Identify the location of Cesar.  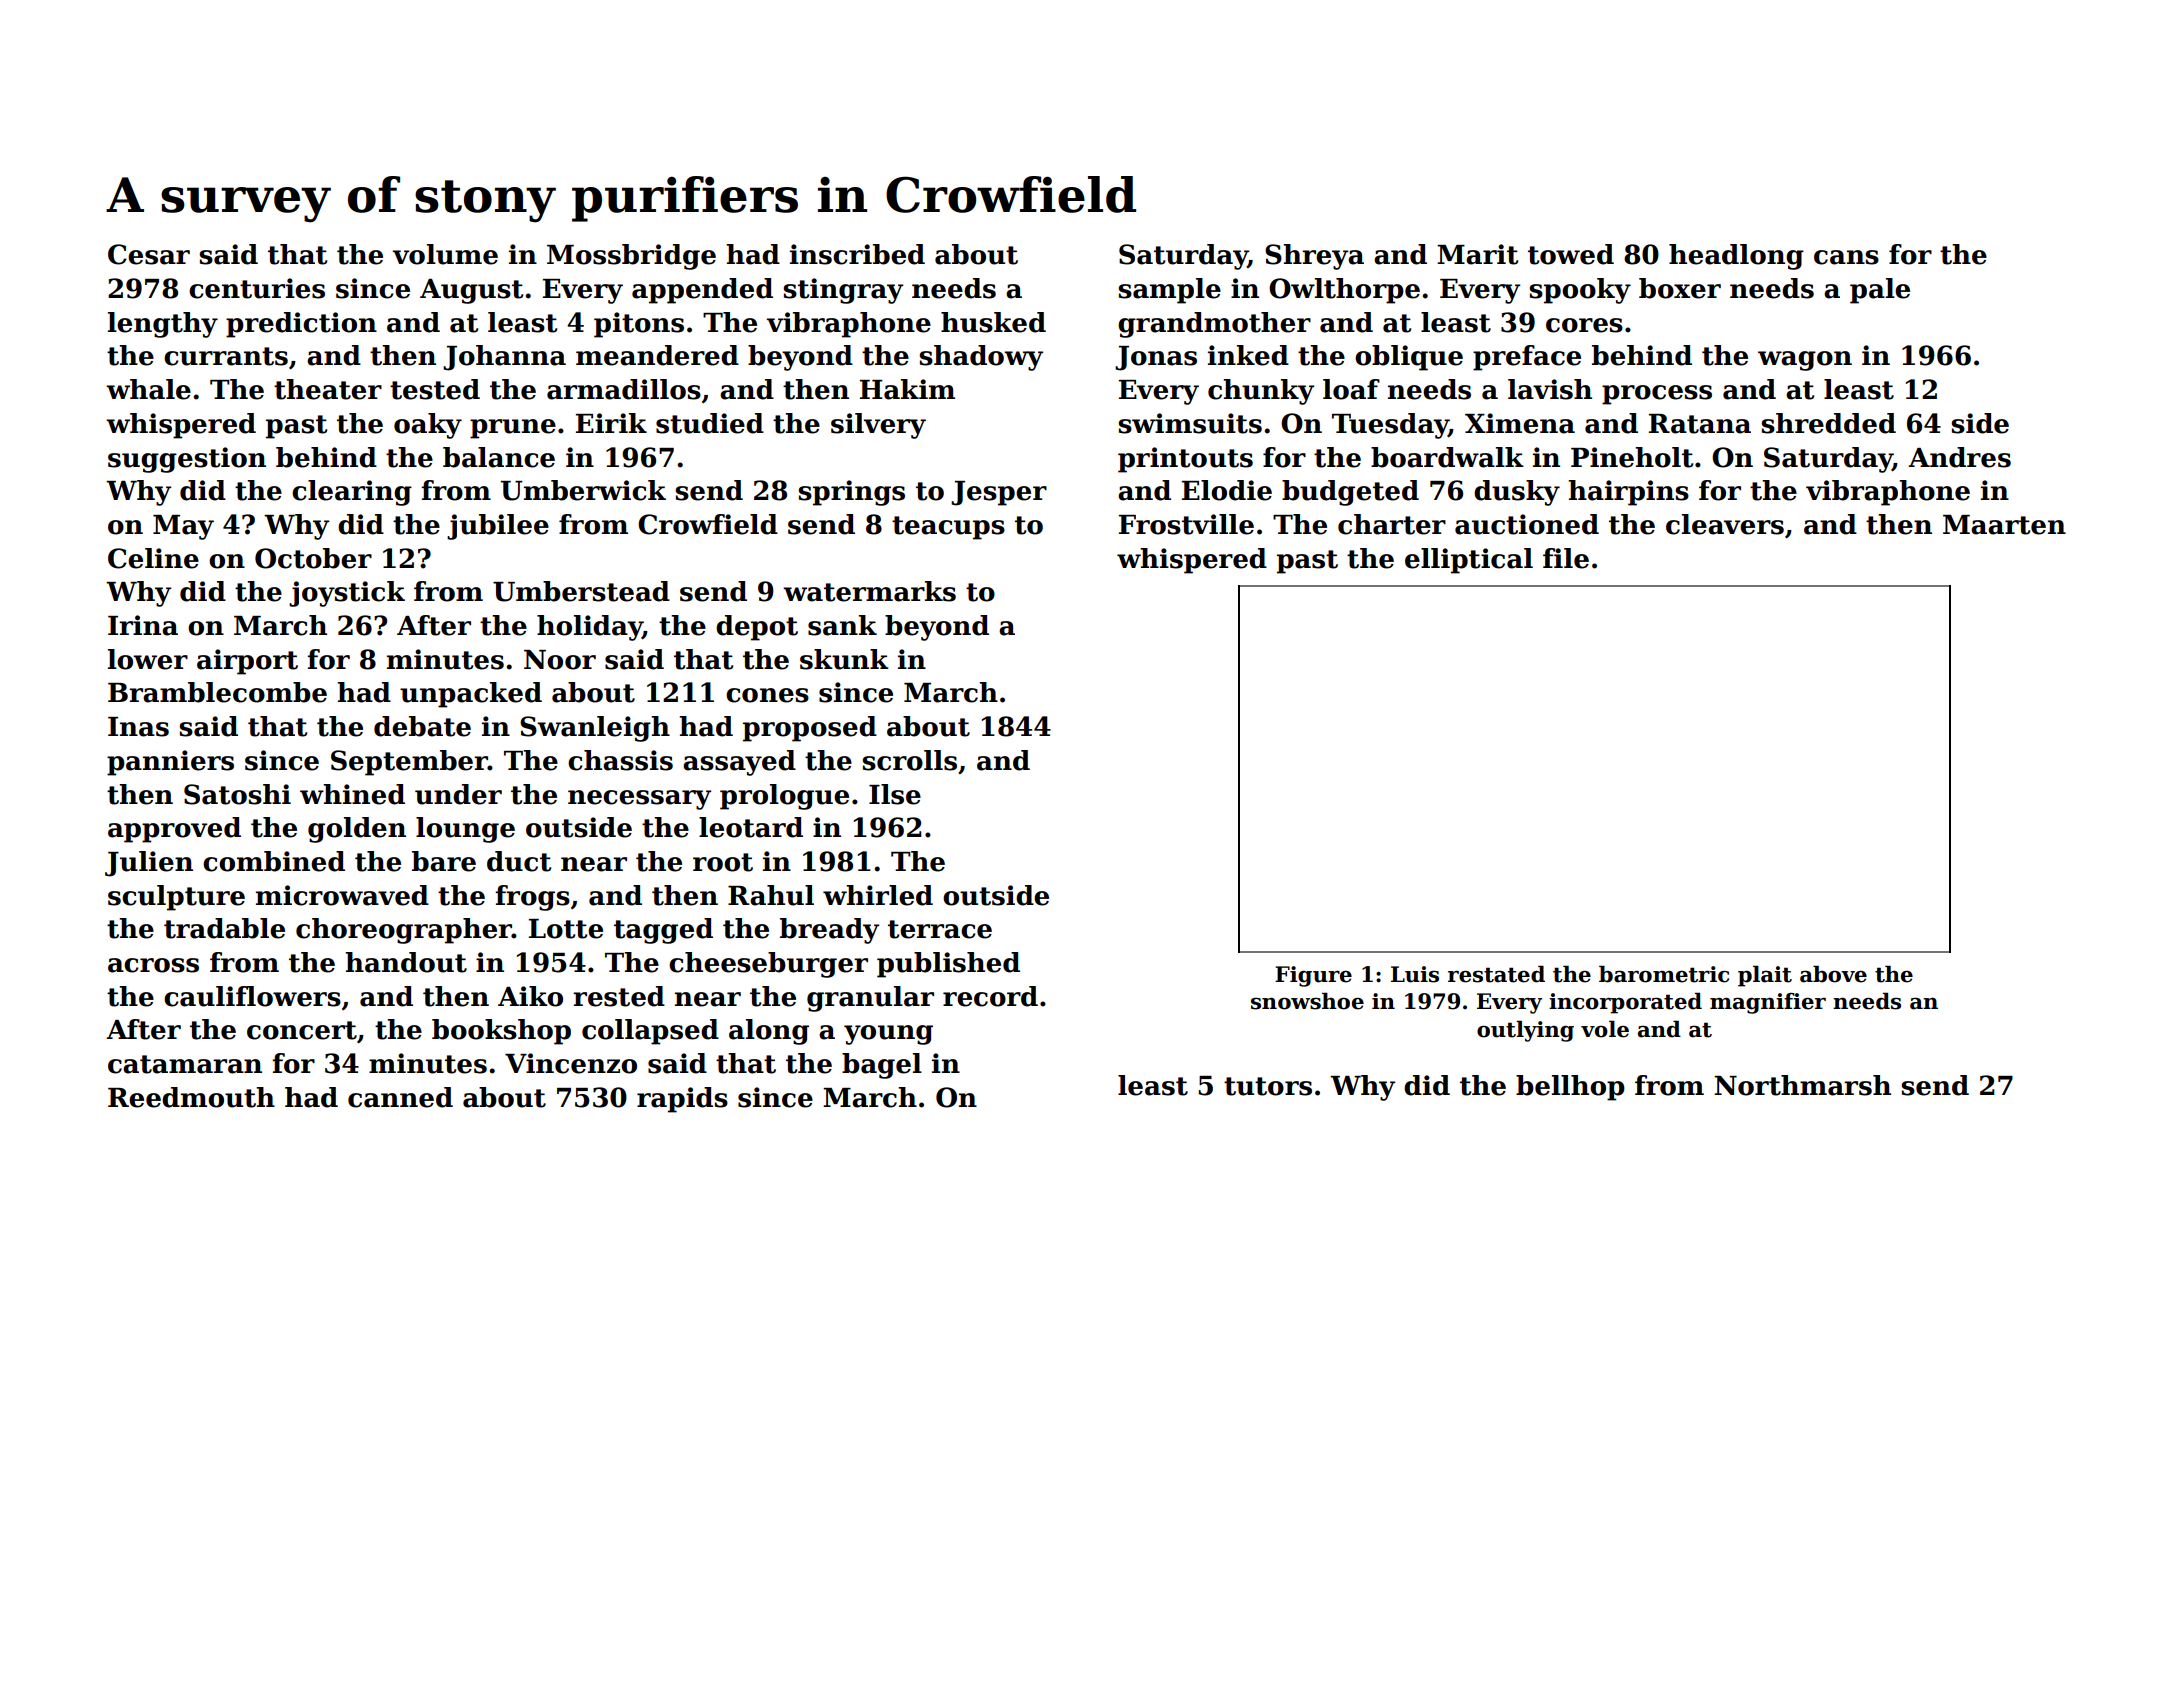
(149, 254).
